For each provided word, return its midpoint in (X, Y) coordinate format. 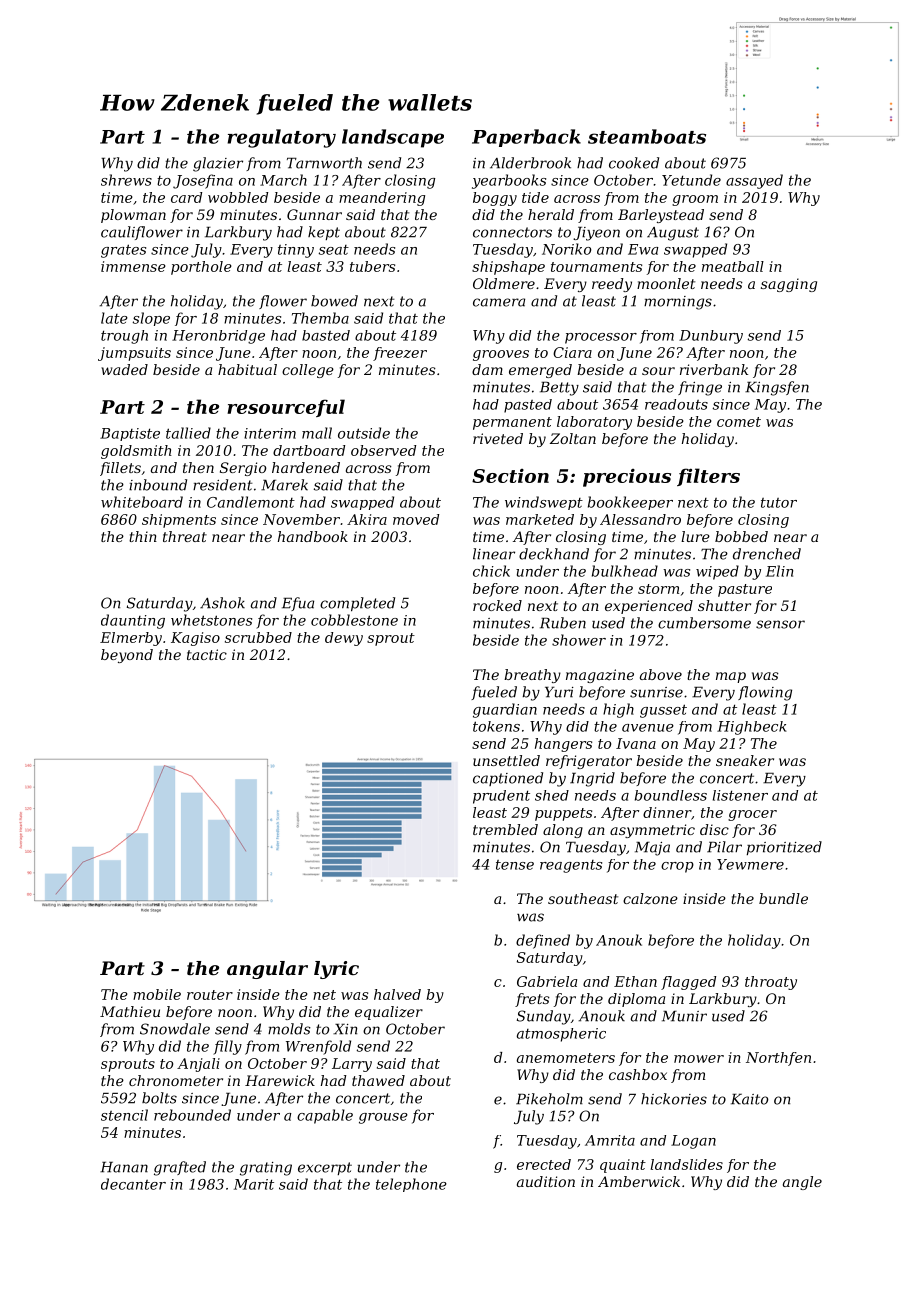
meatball (733, 266)
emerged (540, 371)
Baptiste (130, 434)
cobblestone (354, 620)
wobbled (238, 197)
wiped (717, 572)
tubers (372, 266)
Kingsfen (777, 388)
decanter (133, 1184)
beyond (127, 656)
